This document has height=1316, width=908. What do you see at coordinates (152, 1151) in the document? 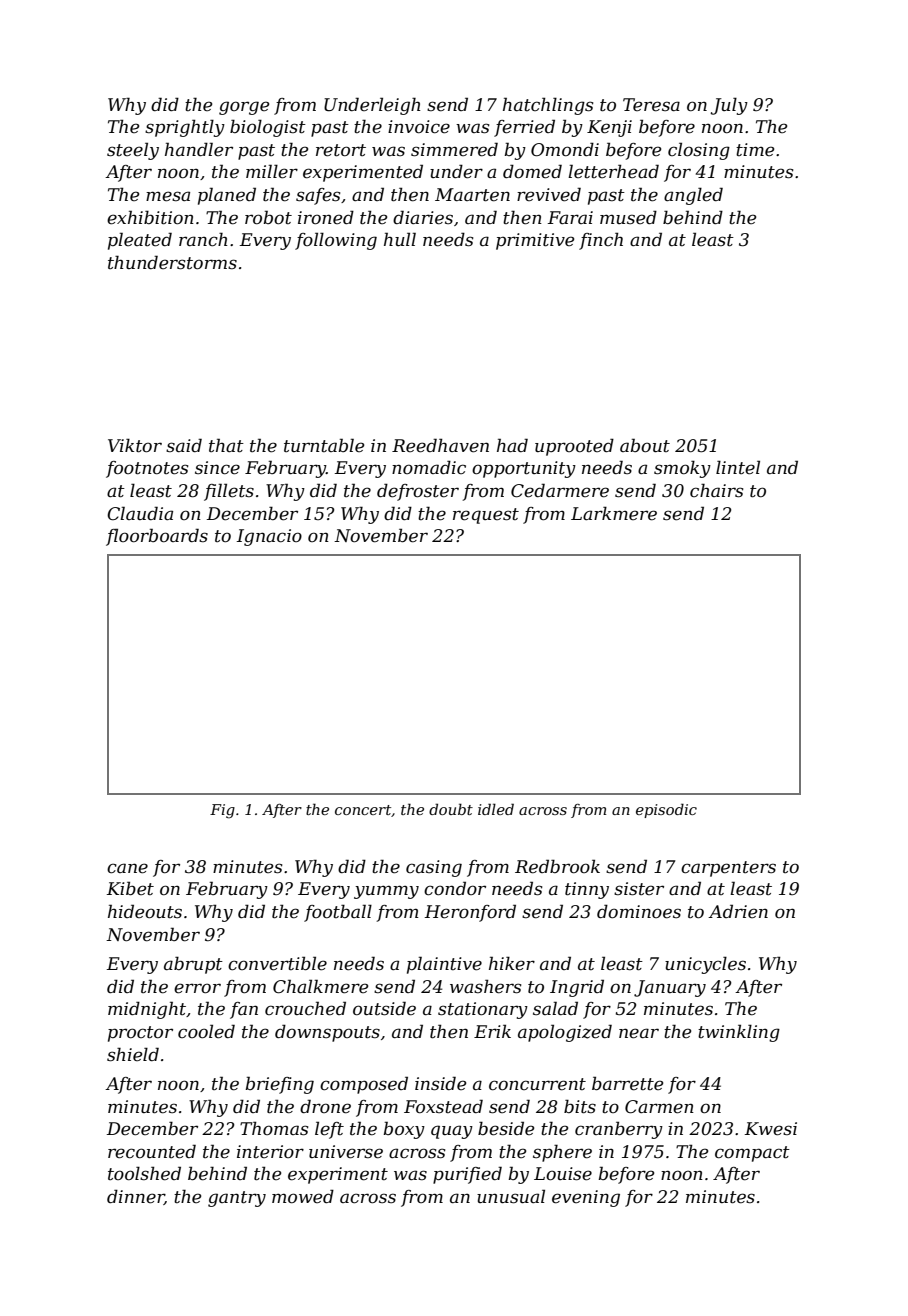
I see `recounted` at bounding box center [152, 1151].
